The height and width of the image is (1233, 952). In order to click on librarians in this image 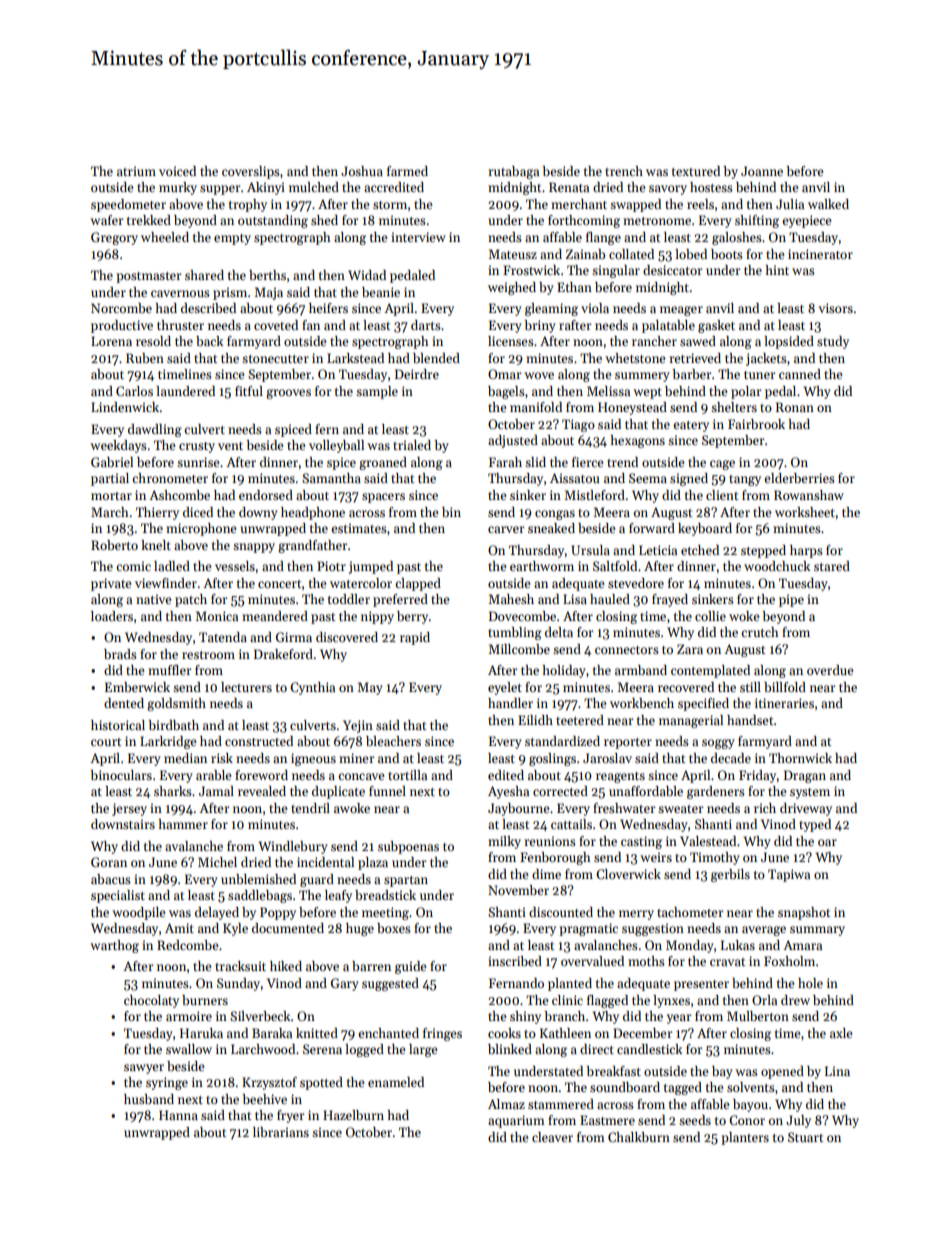, I will do `click(281, 1132)`.
